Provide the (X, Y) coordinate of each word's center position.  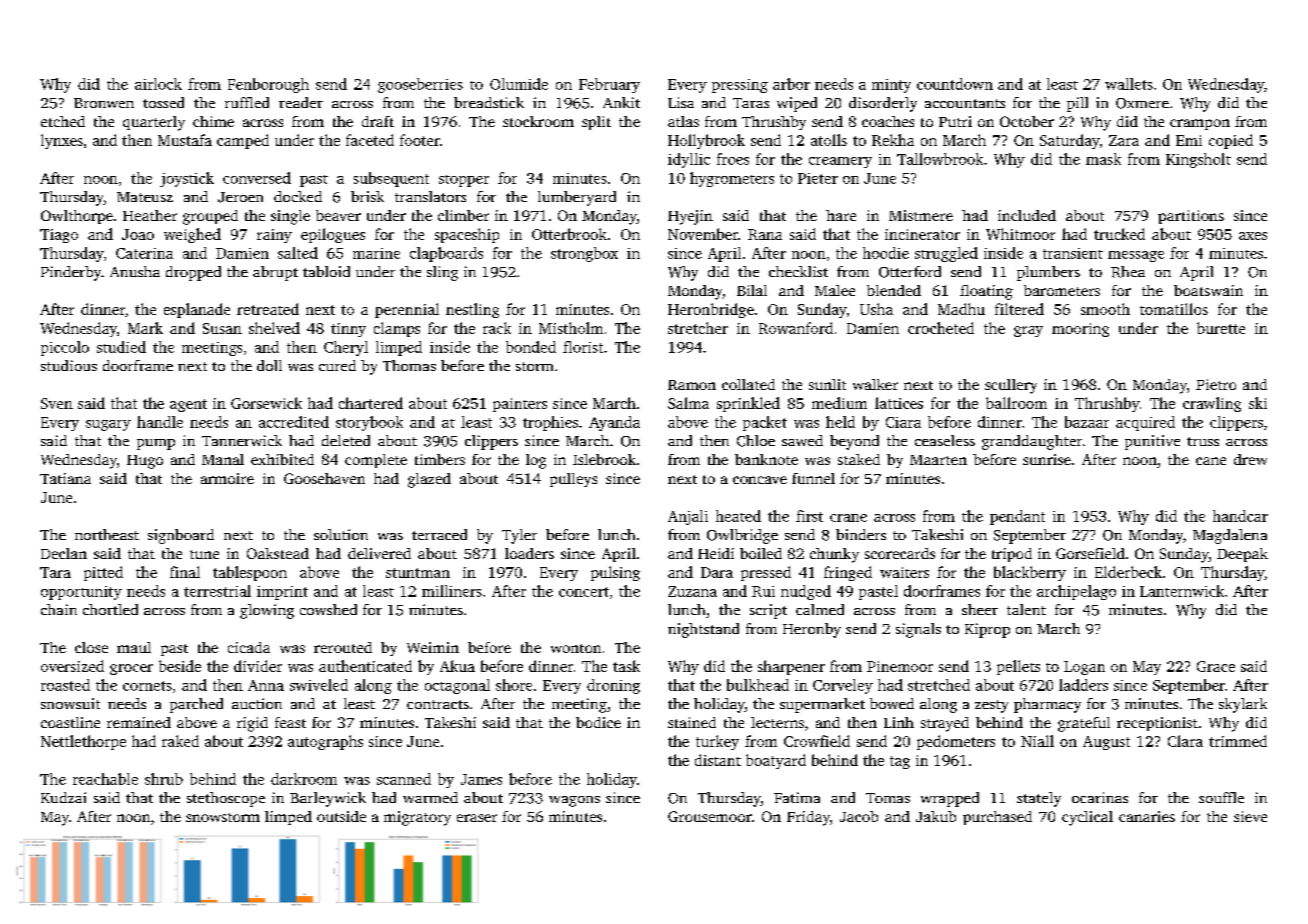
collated (748, 384)
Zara (1124, 140)
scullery (1011, 386)
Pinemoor (900, 666)
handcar (1240, 516)
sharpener (791, 667)
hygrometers (732, 179)
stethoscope (226, 799)
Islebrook (604, 459)
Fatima (797, 797)
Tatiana (65, 478)
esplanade (197, 310)
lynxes (62, 141)
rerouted (343, 647)
